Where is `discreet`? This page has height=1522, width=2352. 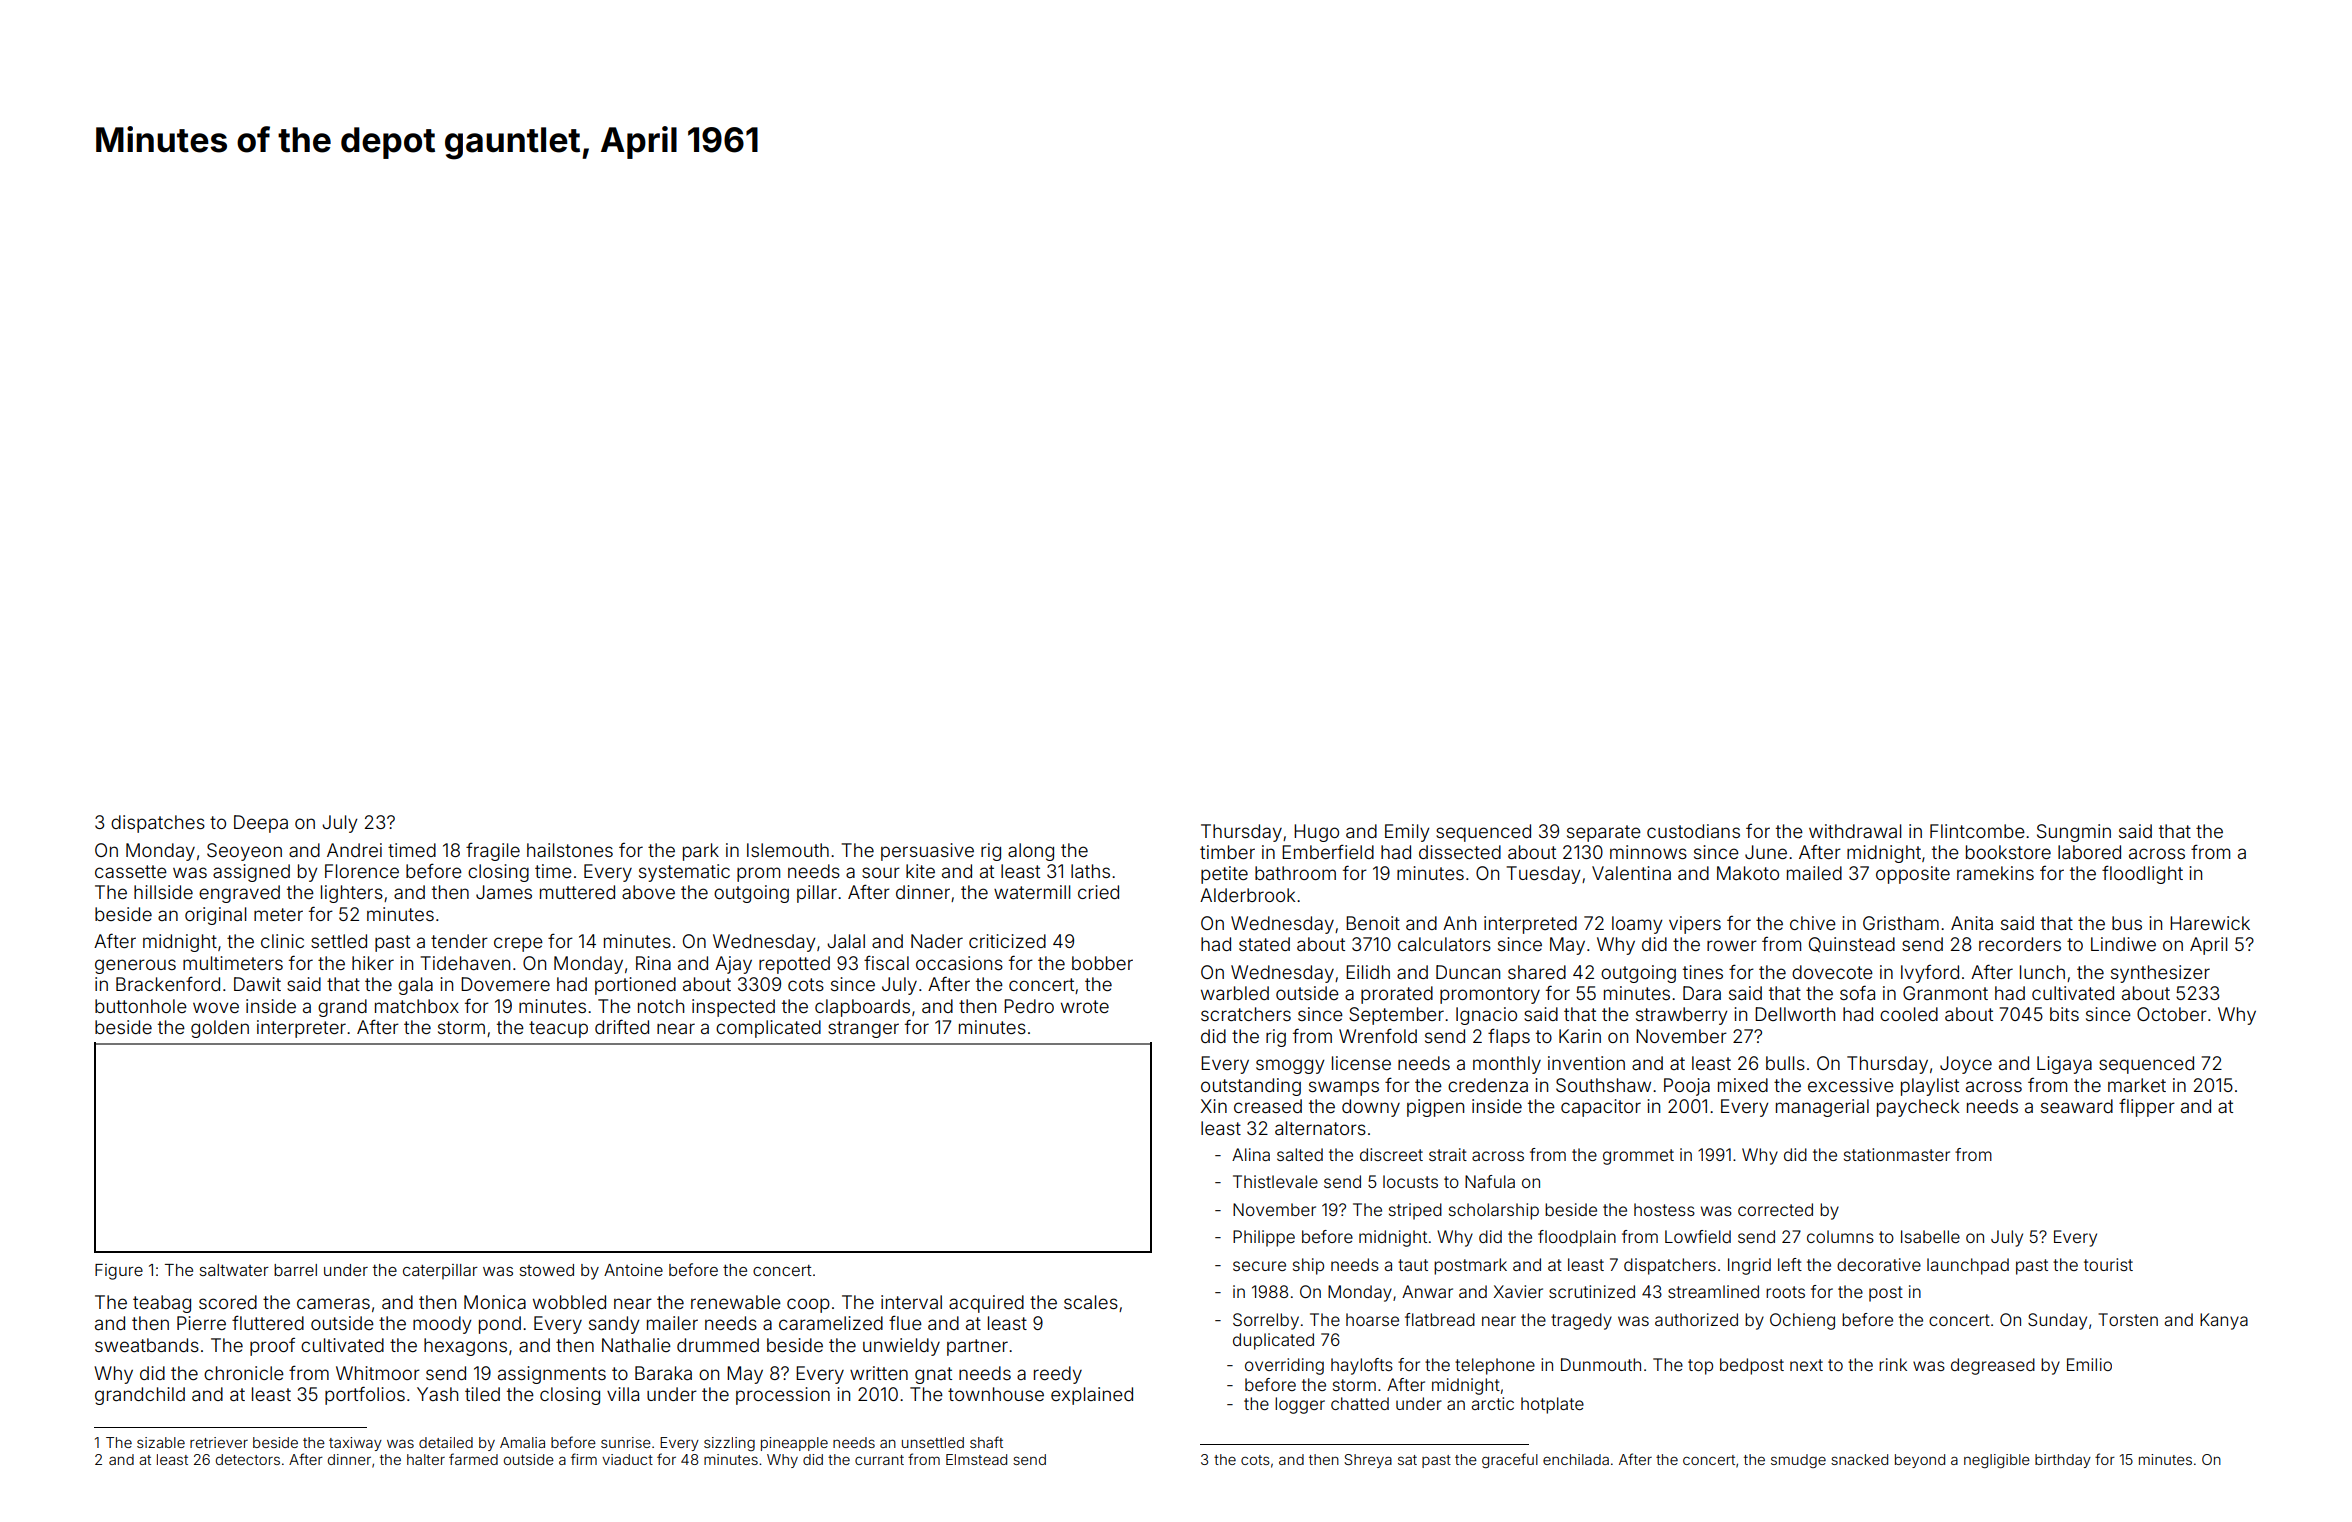 discreet is located at coordinates (1391, 1154).
